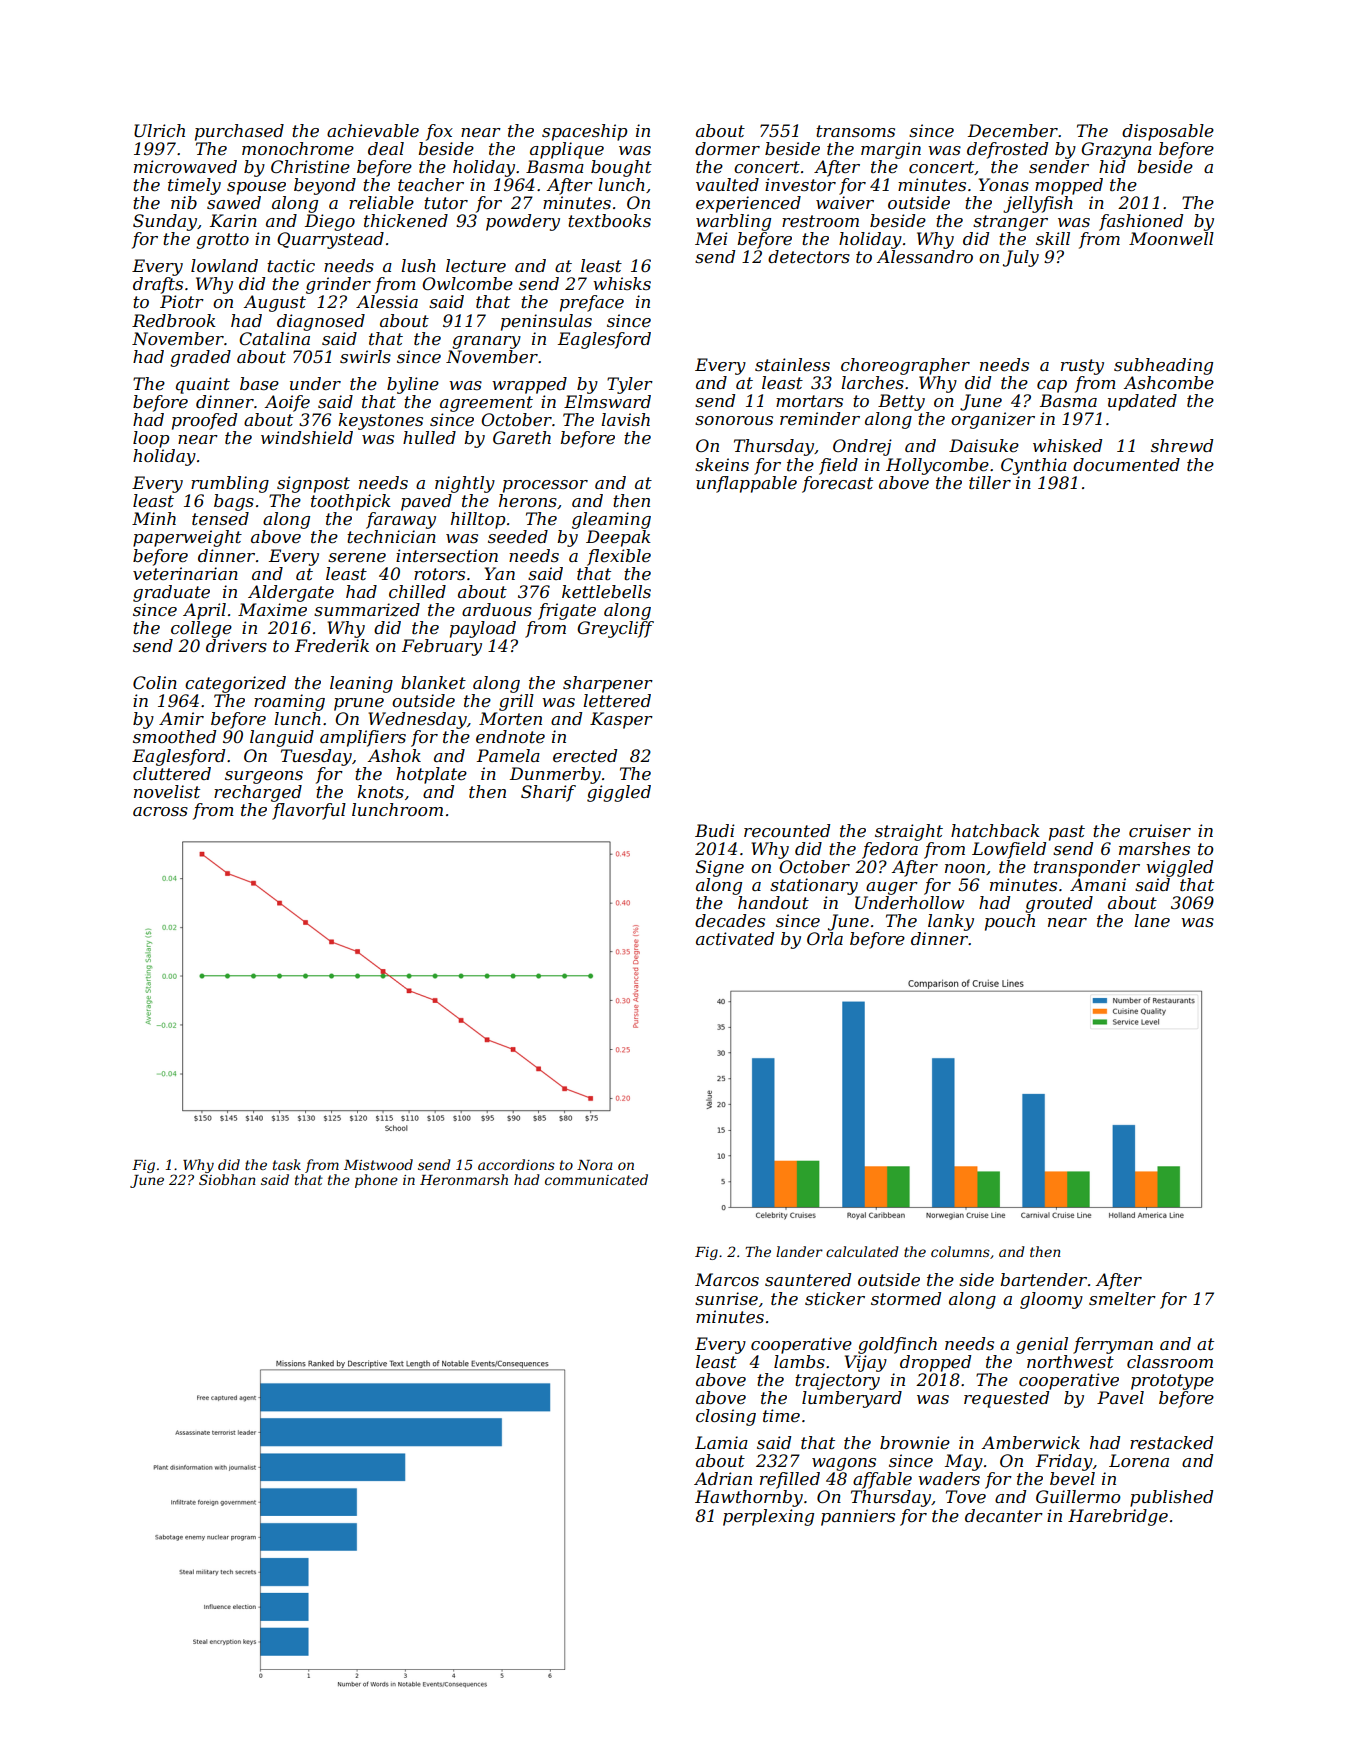 The image size is (1347, 1743). Describe the element at coordinates (159, 131) in the document. I see `Ulrich` at that location.
